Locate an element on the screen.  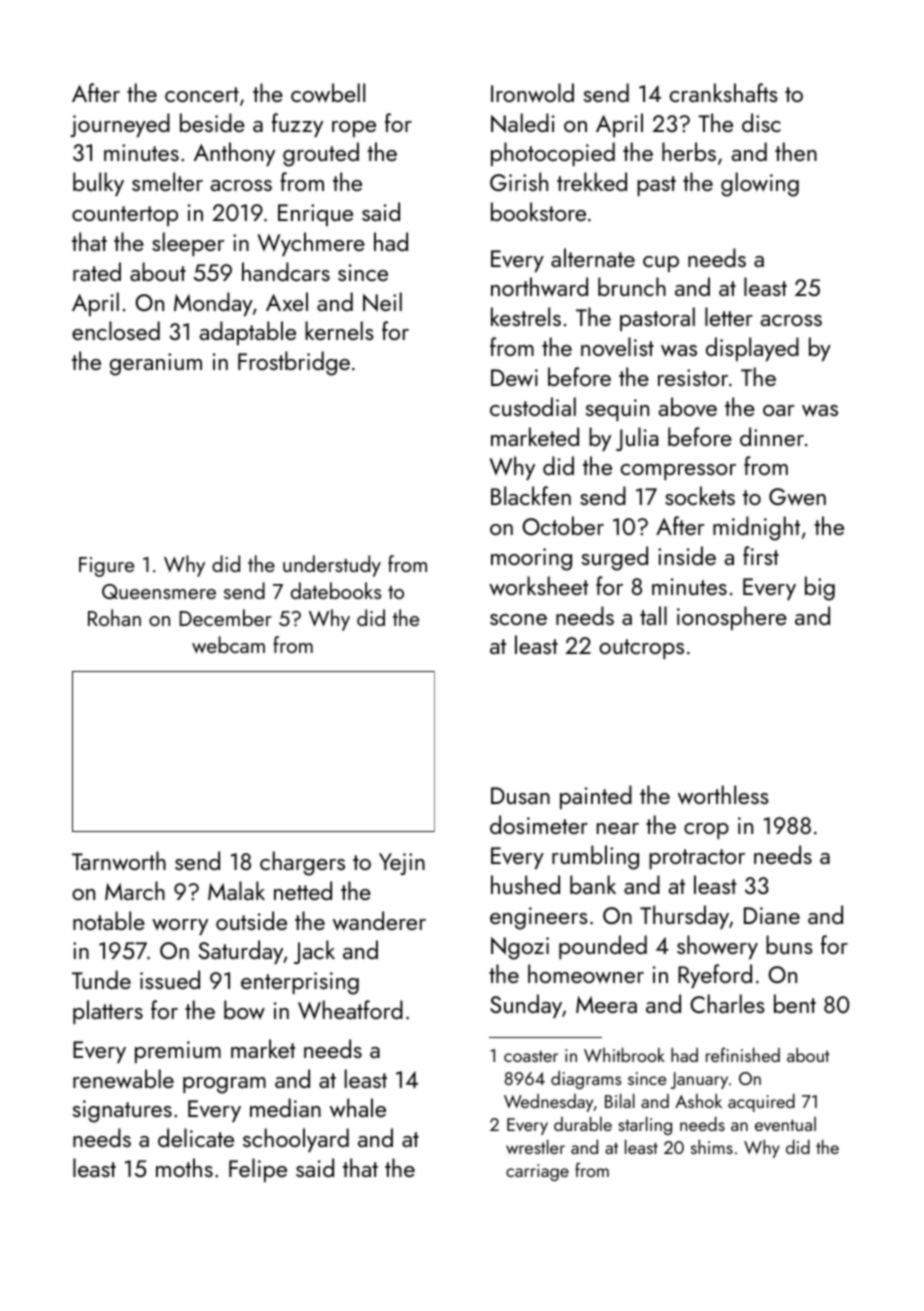
eventual is located at coordinates (785, 1124).
